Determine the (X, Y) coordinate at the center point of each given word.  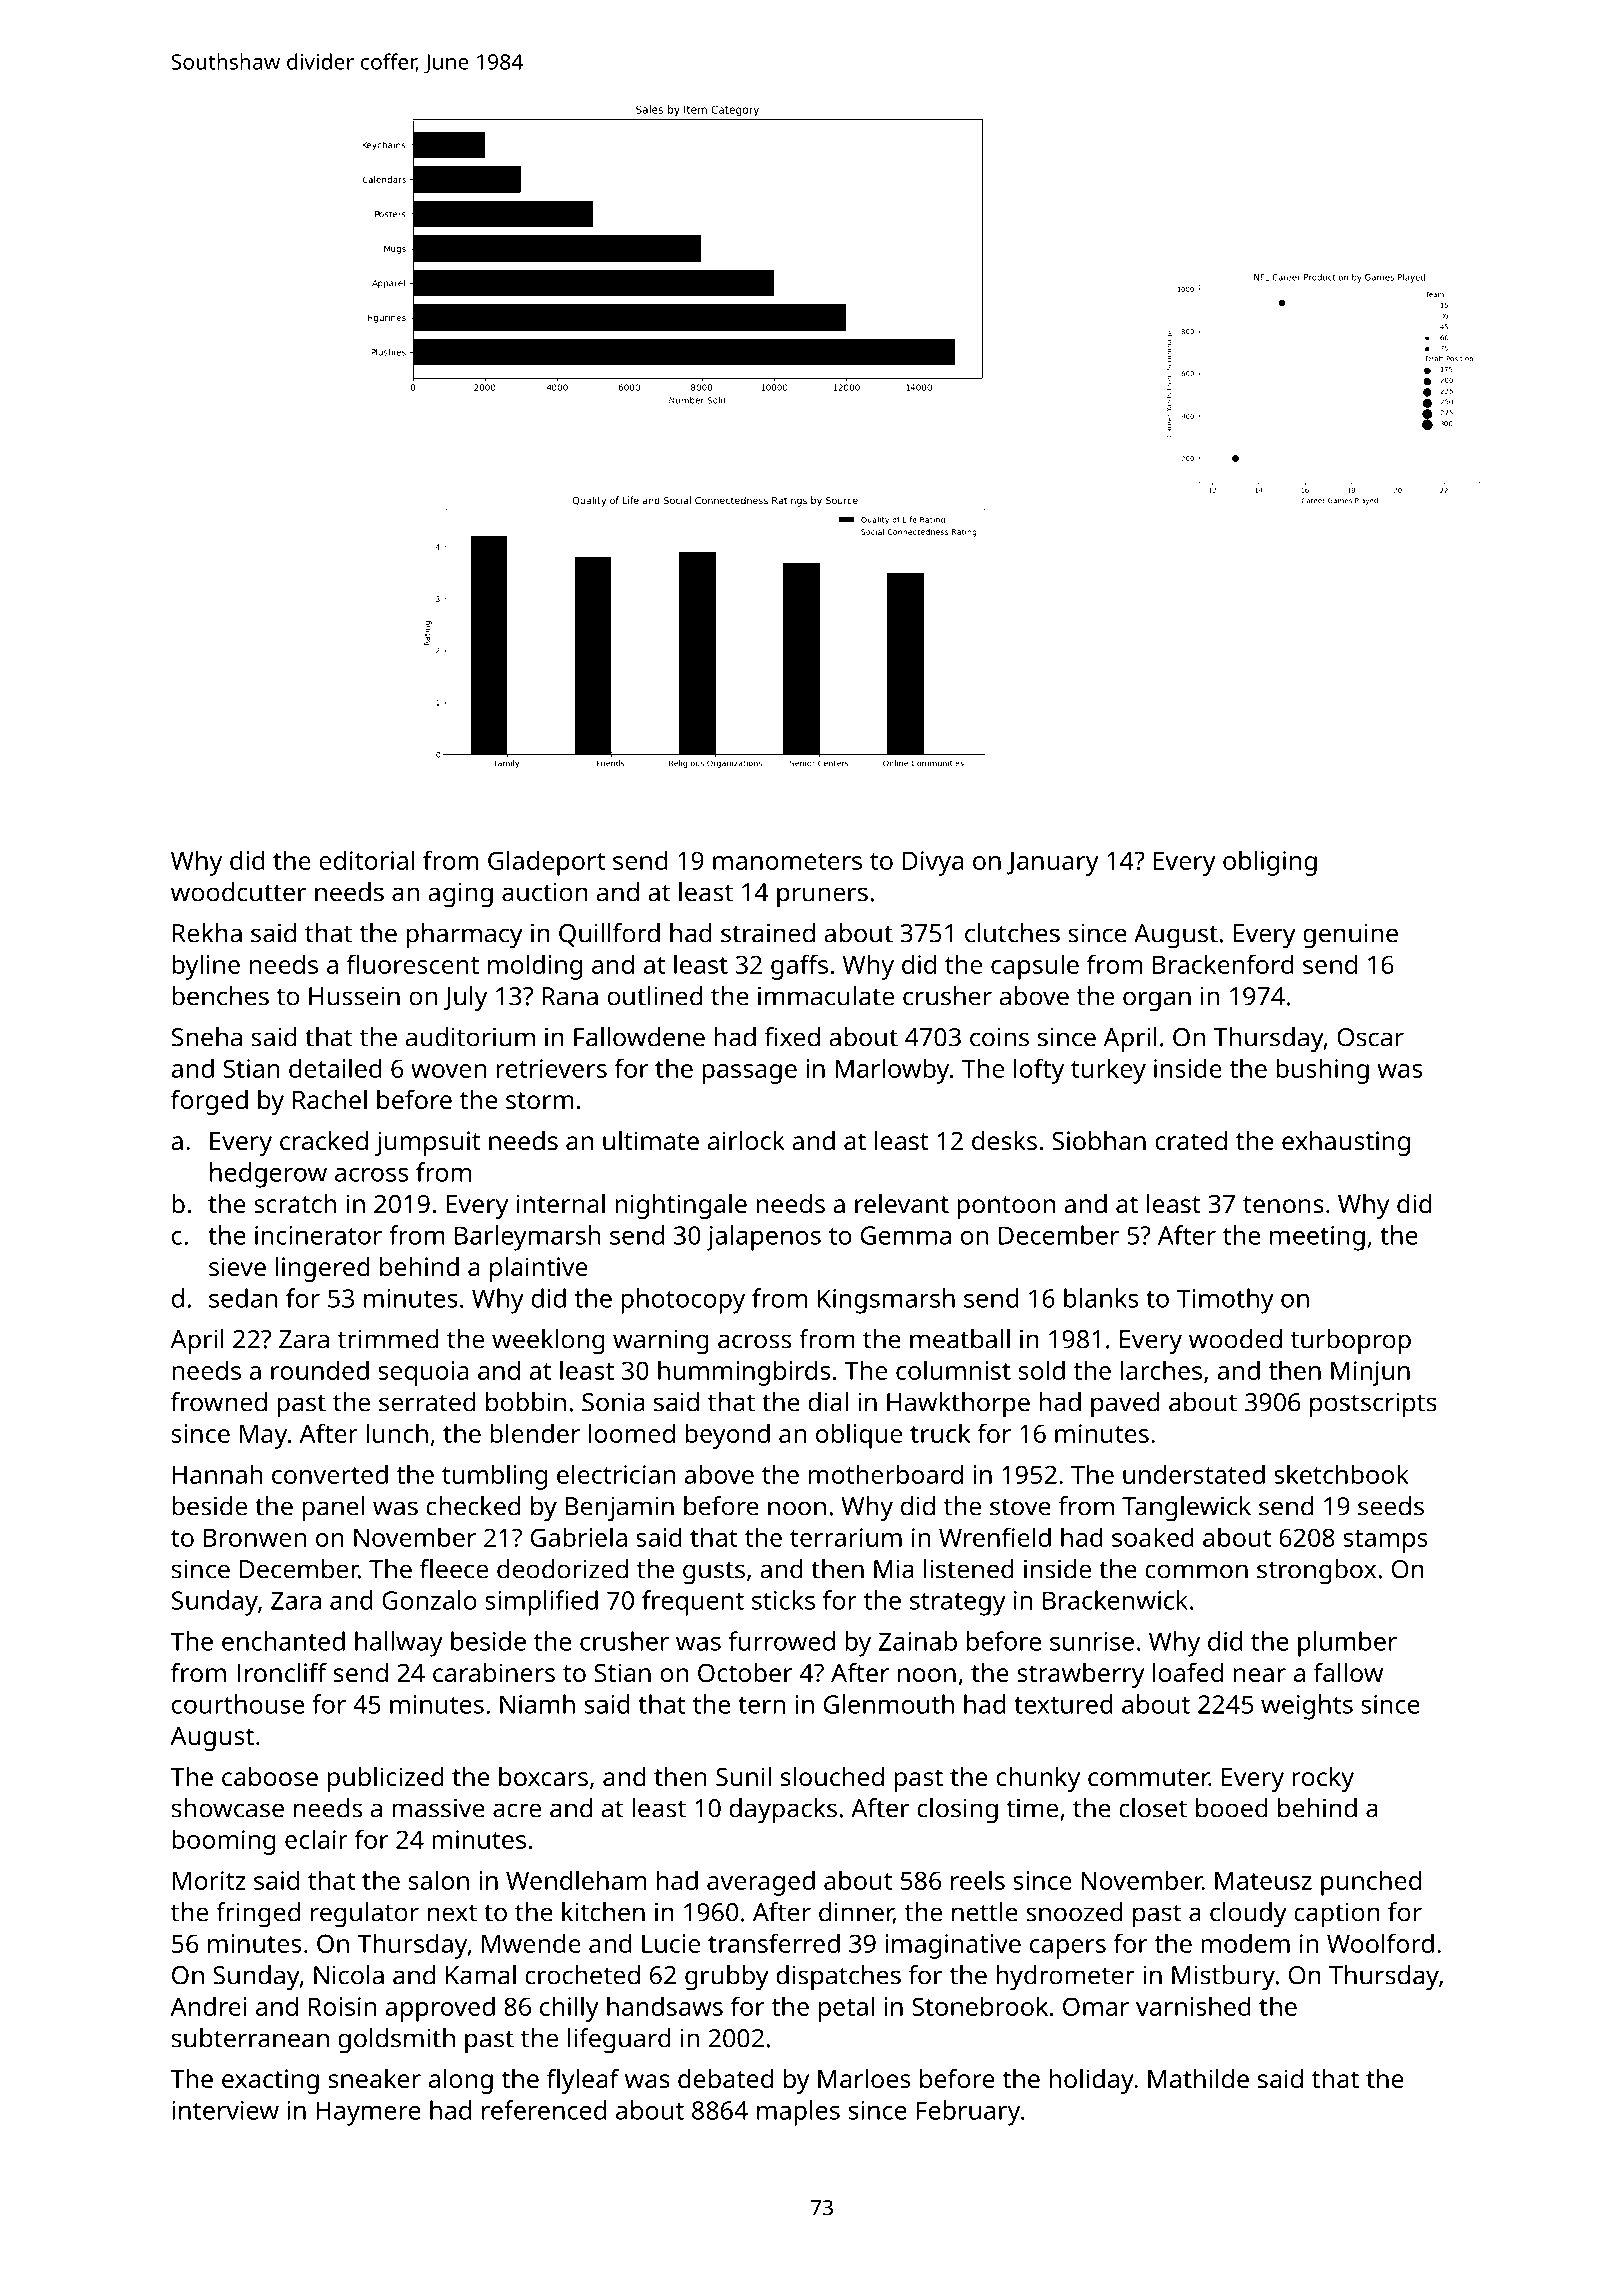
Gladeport (546, 863)
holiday (1091, 2081)
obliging (1270, 863)
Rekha (207, 933)
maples (798, 2113)
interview (225, 2110)
